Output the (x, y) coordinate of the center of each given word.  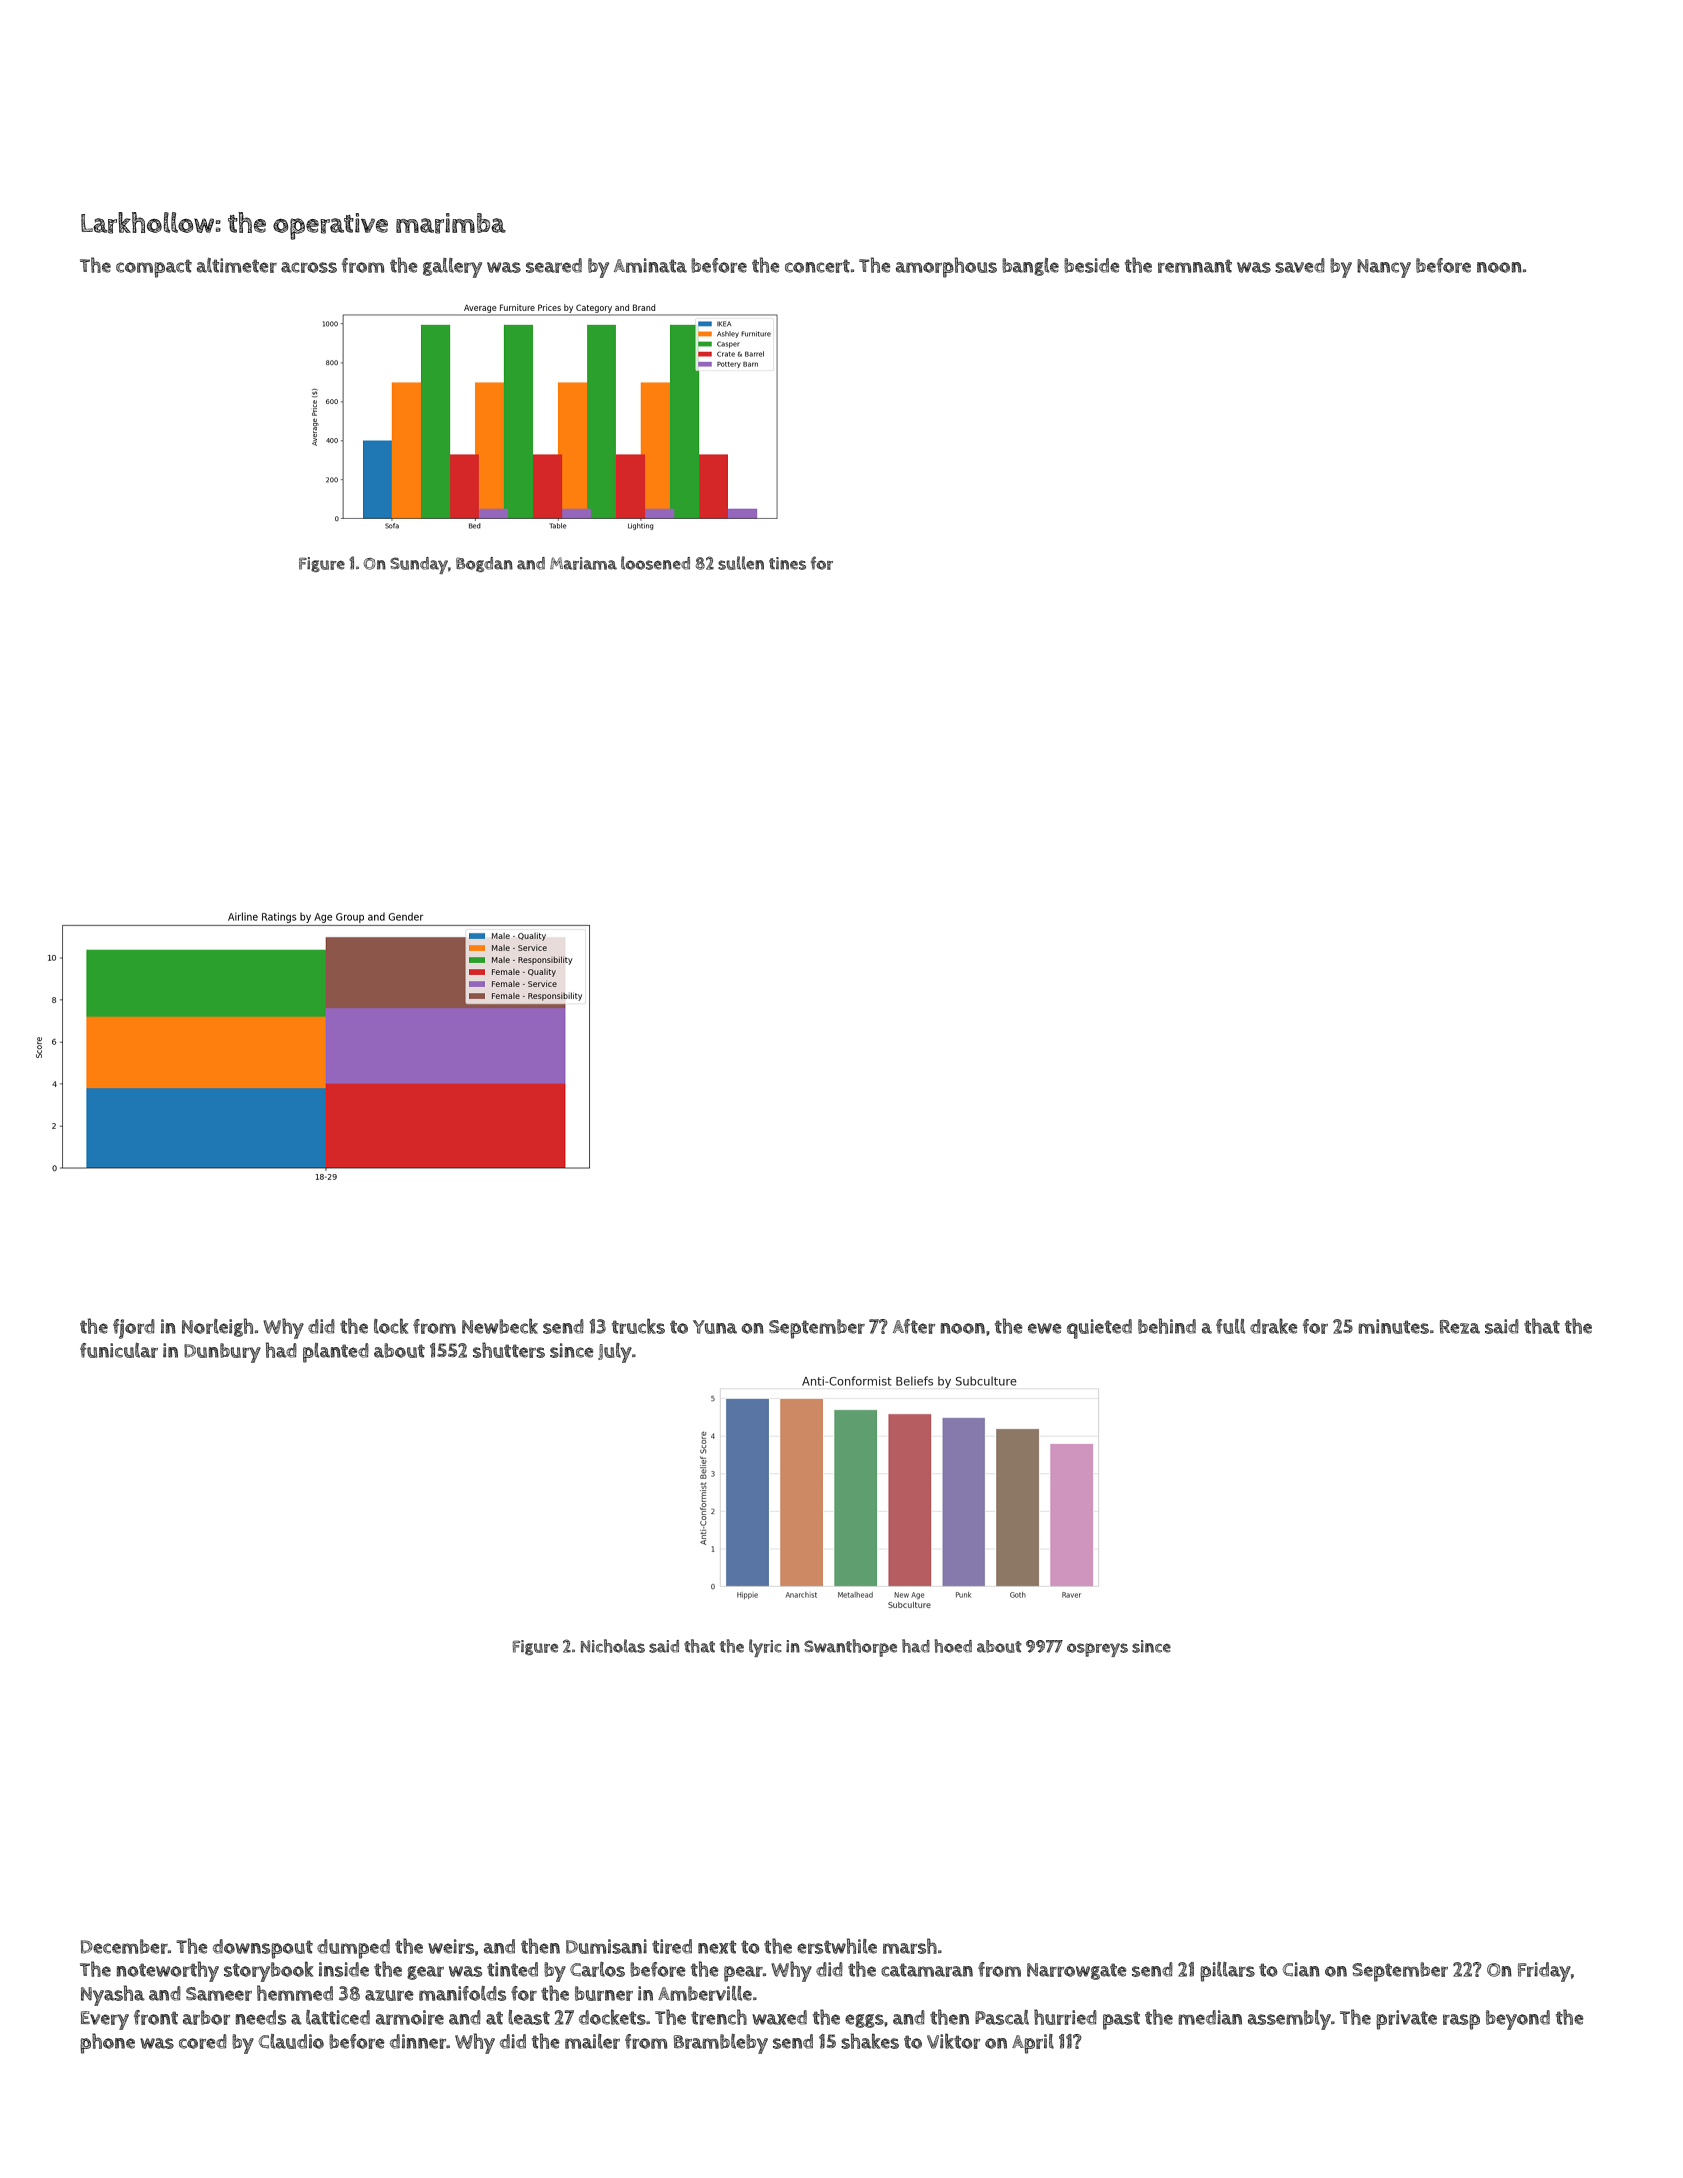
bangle (1030, 267)
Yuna (715, 1327)
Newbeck (500, 1326)
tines (787, 563)
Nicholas (613, 1646)
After (914, 1326)
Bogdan (484, 564)
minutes (1393, 1326)
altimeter (237, 265)
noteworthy (168, 1971)
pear (743, 1974)
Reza (1460, 1327)
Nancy (1384, 268)
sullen (741, 563)
